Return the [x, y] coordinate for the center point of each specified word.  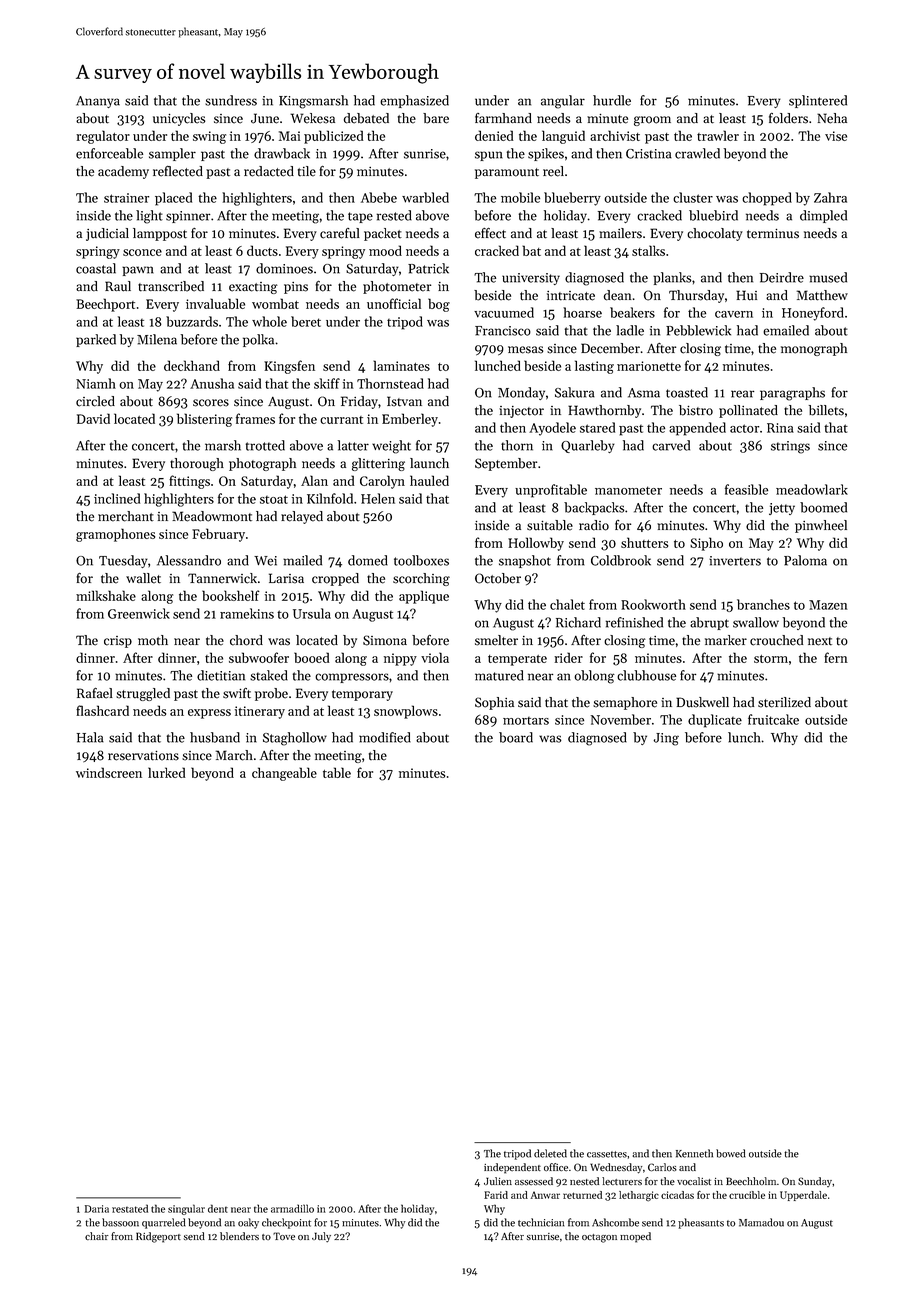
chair [97, 1236]
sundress [231, 100]
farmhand [503, 118]
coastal [96, 268]
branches [763, 604]
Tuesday [123, 561]
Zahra [830, 197]
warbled [425, 197]
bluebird [713, 215]
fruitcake [773, 719]
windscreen [109, 772]
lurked [167, 772]
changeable [284, 774]
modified [385, 737]
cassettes [607, 1154]
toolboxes [421, 560]
